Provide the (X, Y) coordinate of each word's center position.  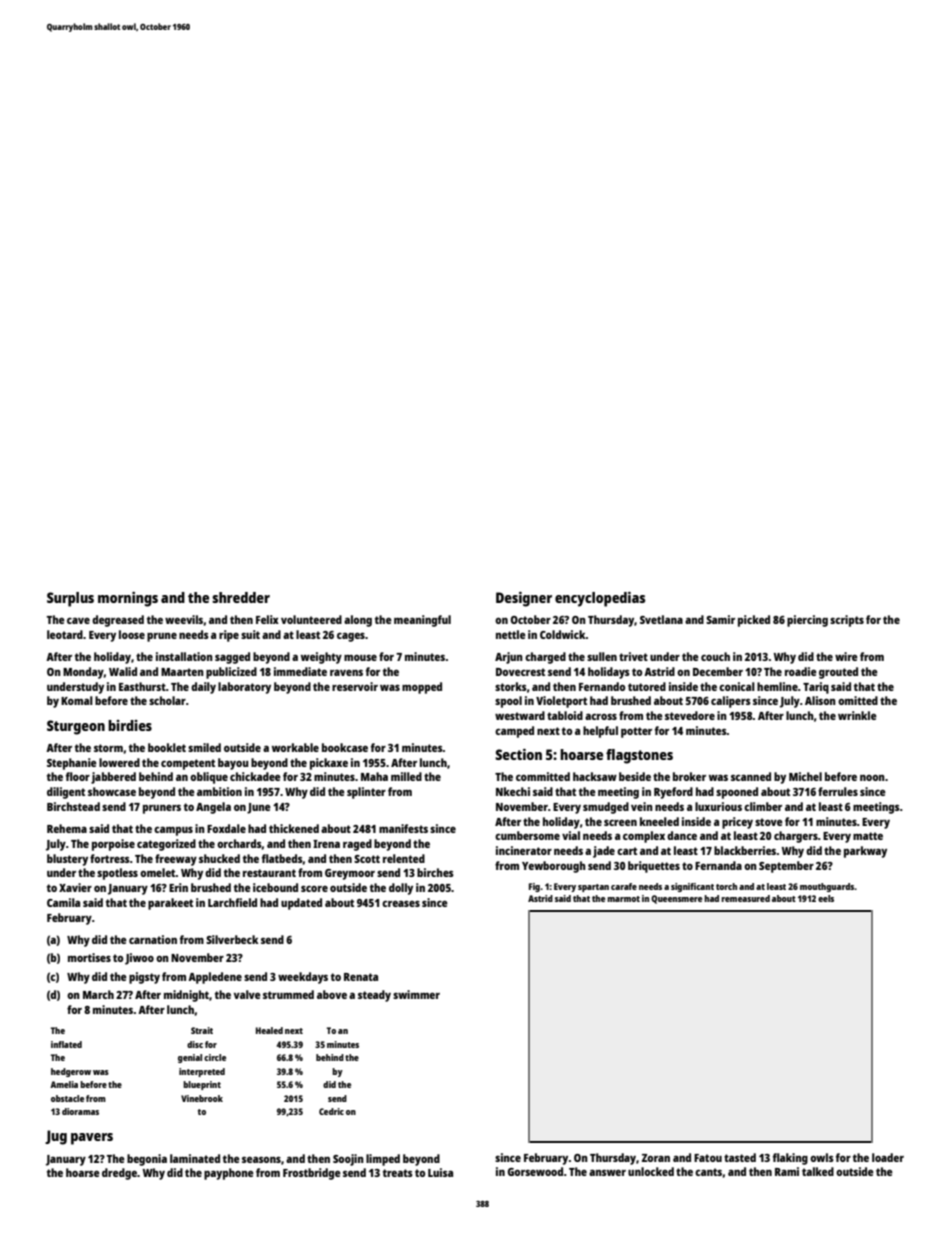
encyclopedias (600, 599)
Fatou (708, 1158)
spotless (117, 874)
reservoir (355, 686)
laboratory (244, 688)
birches (435, 872)
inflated (66, 1044)
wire (846, 656)
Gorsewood (535, 1171)
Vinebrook (202, 1098)
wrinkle (857, 715)
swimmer (416, 994)
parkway (865, 852)
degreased (118, 621)
